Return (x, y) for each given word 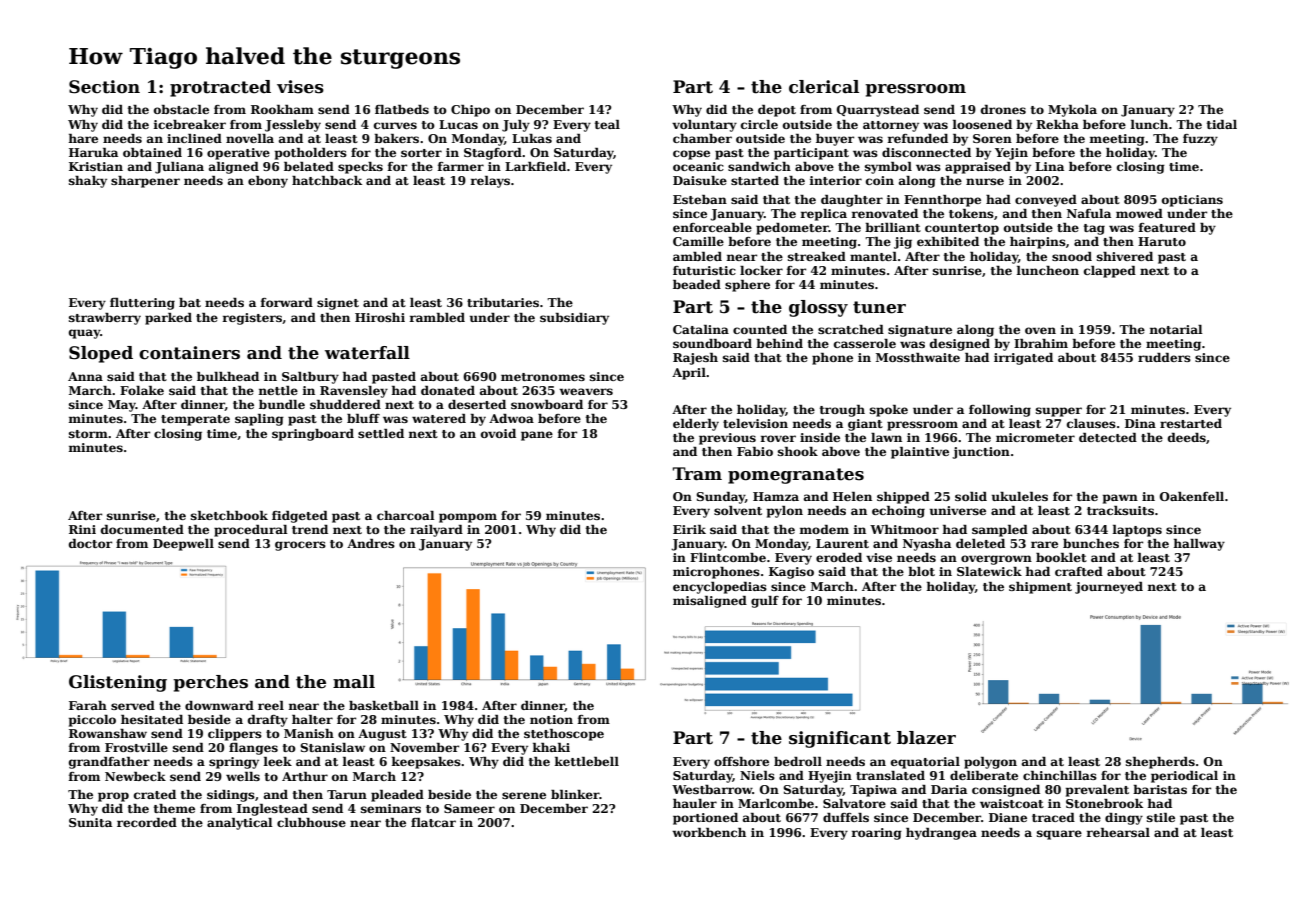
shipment (1040, 588)
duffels (846, 817)
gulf (765, 602)
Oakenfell (1192, 496)
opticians (1192, 201)
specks (360, 168)
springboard (313, 435)
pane (537, 436)
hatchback (327, 180)
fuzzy (1200, 140)
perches (210, 683)
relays (490, 182)
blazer (926, 738)
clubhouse (311, 822)
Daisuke (700, 180)
